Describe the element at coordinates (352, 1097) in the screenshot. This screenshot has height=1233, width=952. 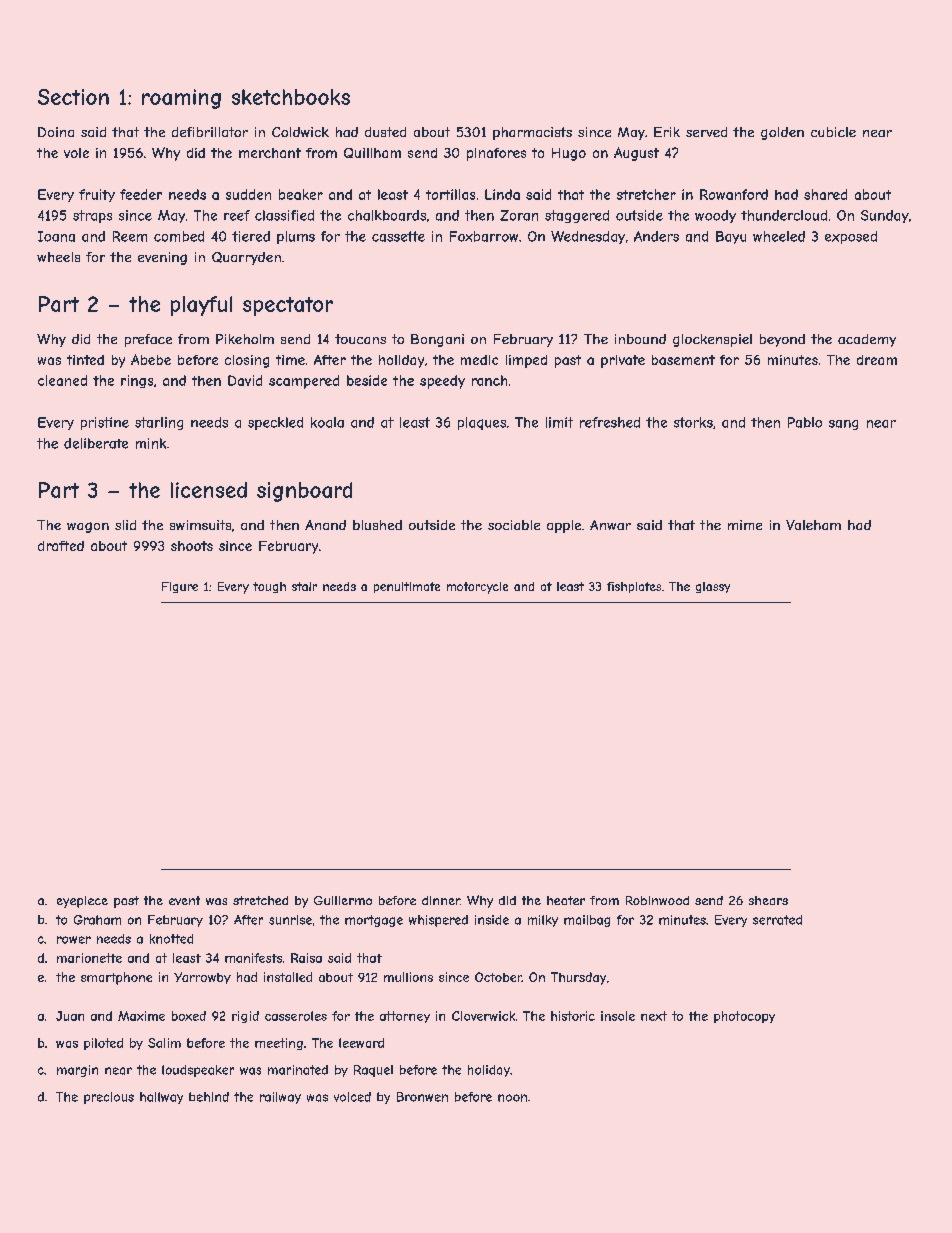
I see `voiced` at that location.
